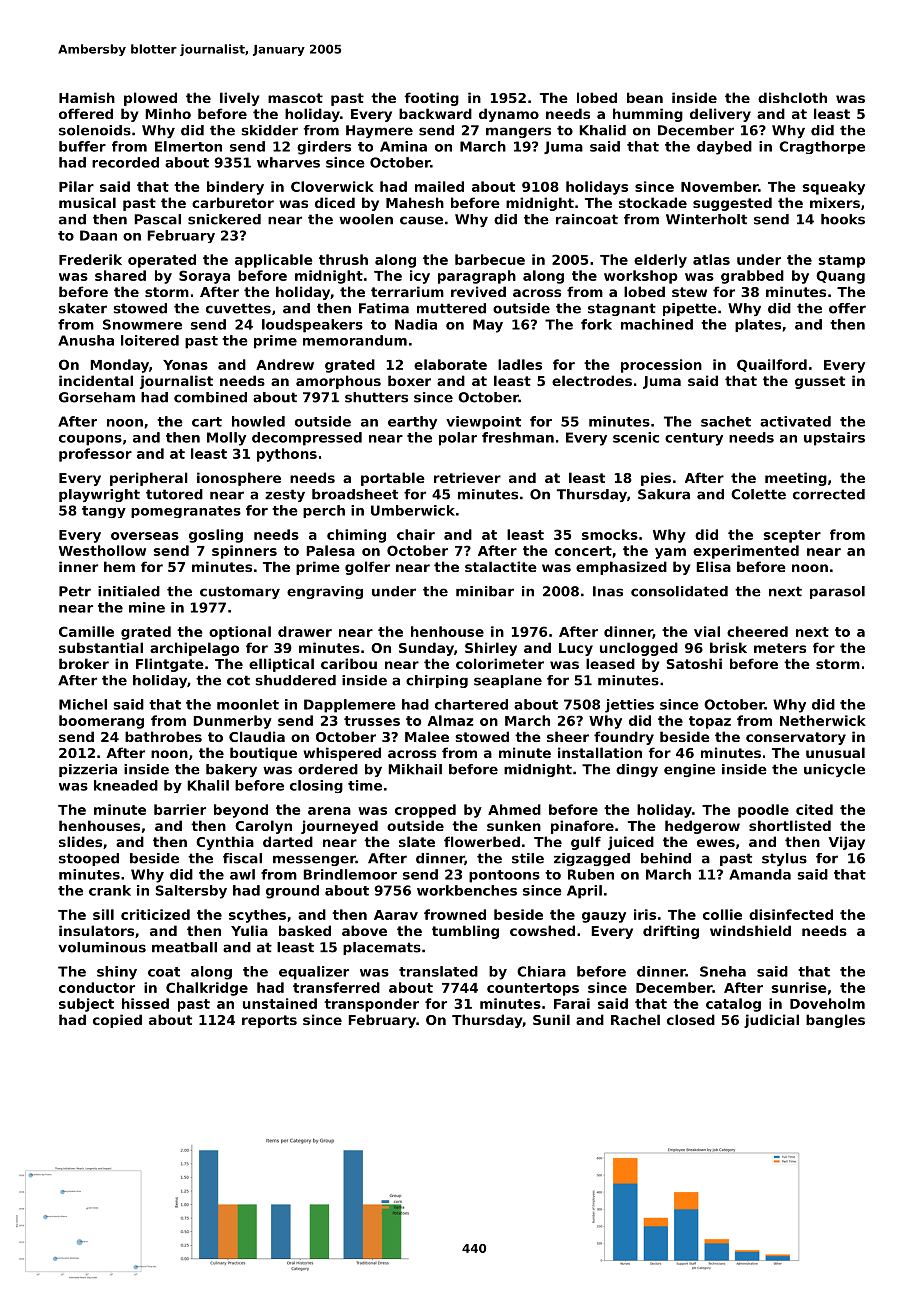 This screenshot has width=924, height=1308. Describe the element at coordinates (117, 1021) in the screenshot. I see `copied` at that location.
